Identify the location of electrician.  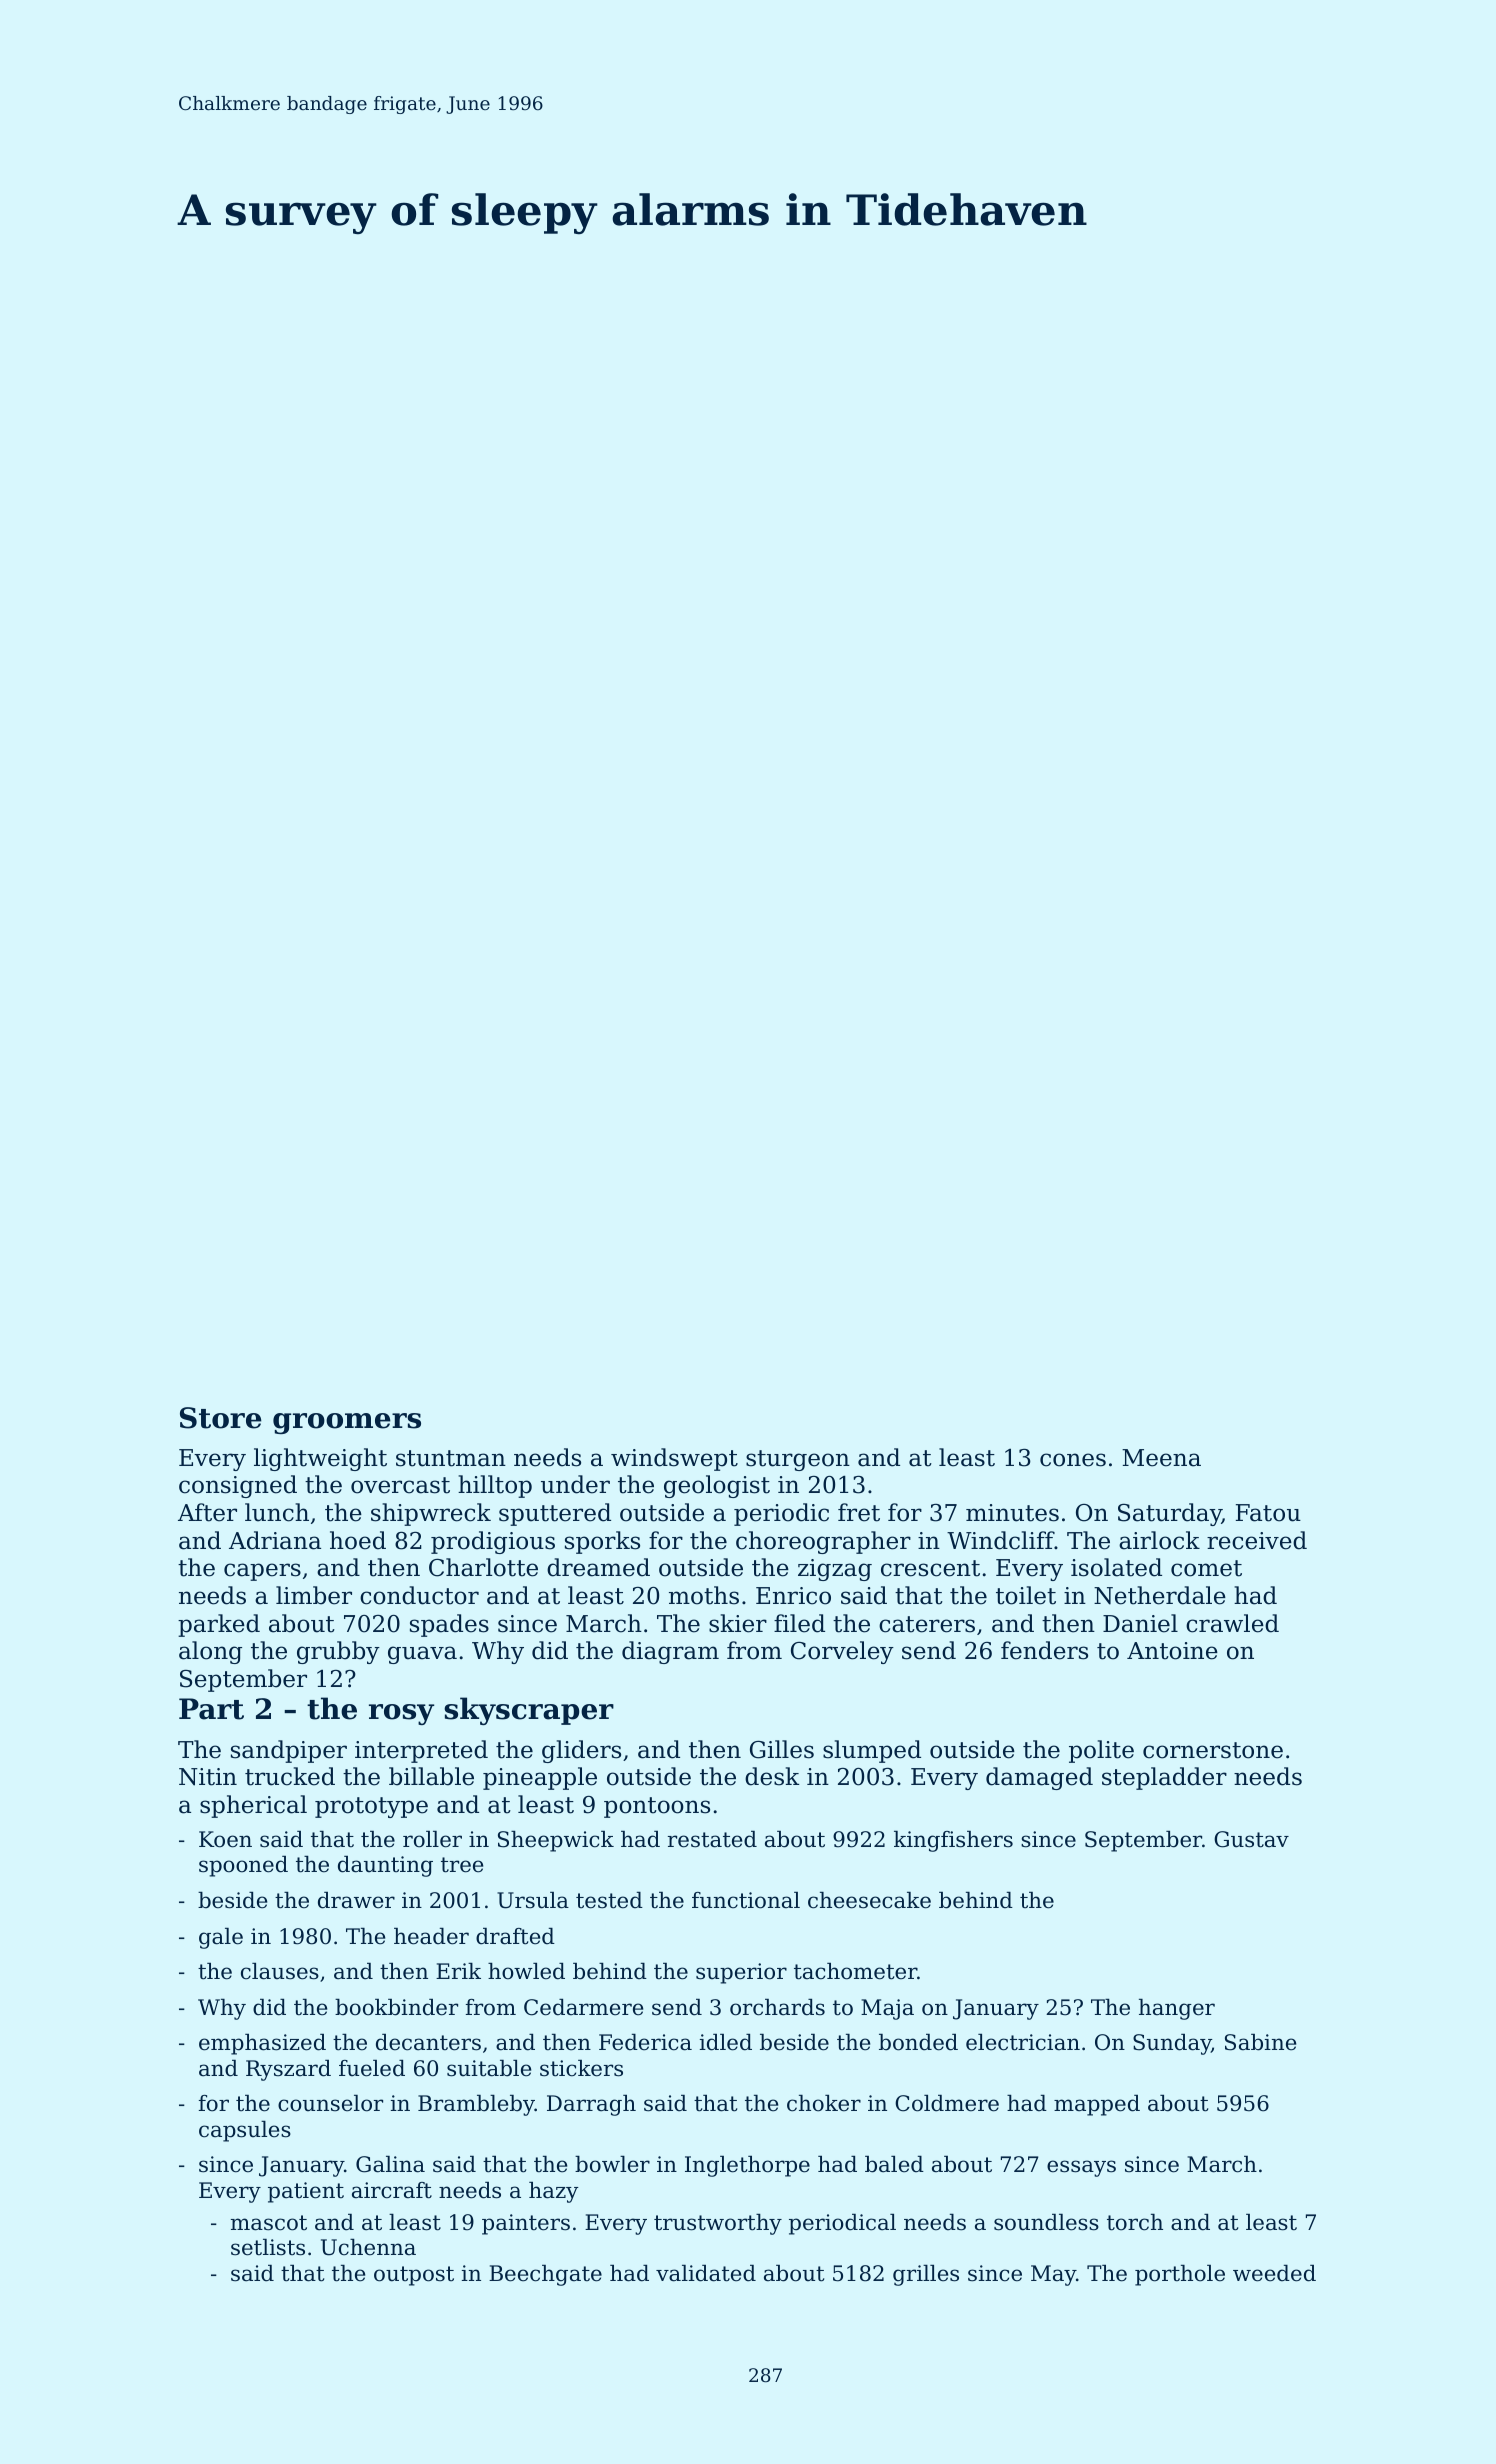
(1023, 2042).
